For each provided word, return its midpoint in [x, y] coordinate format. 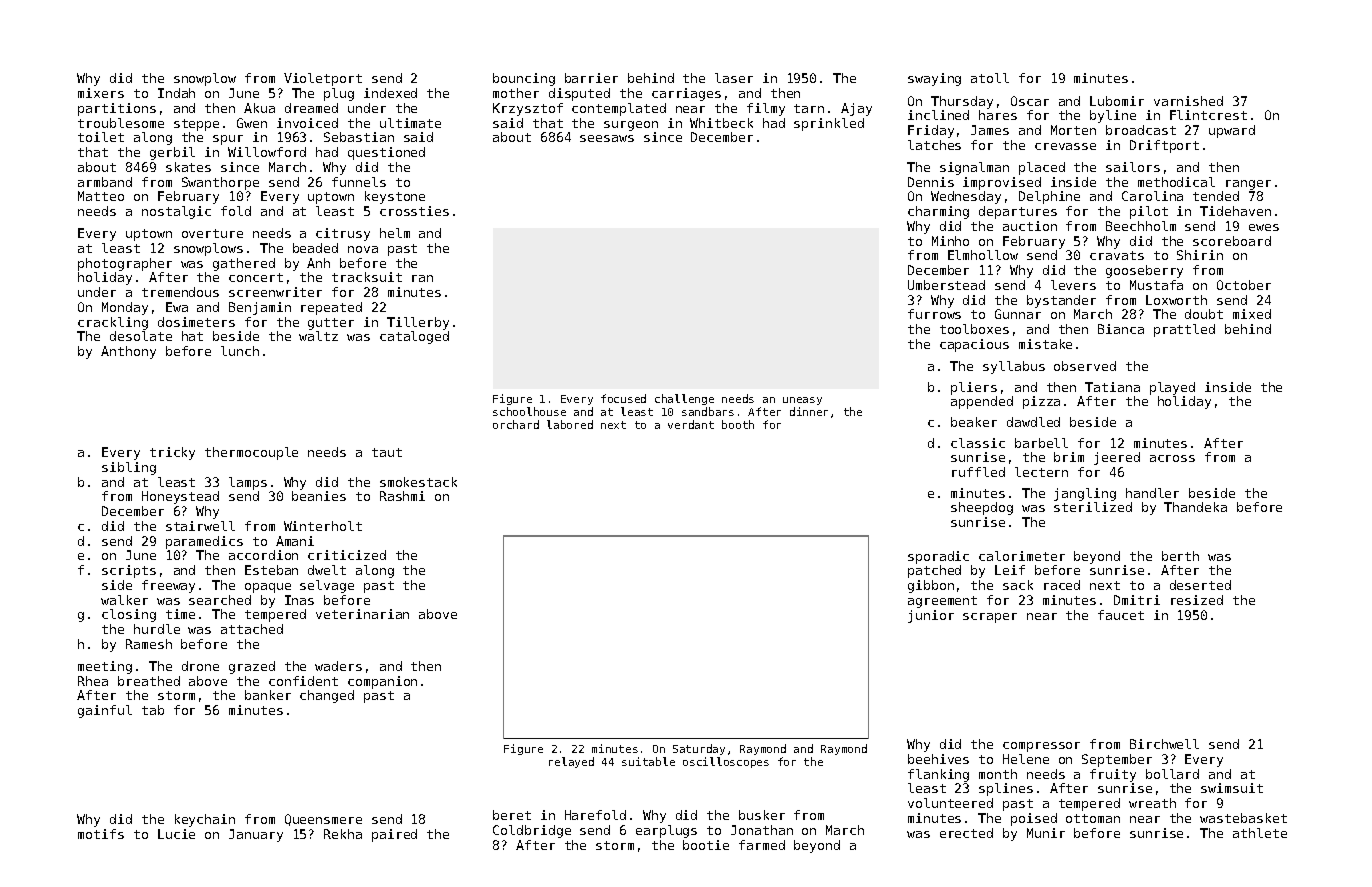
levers [1073, 285]
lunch [240, 351]
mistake [1045, 344]
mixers [101, 93]
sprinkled [829, 124]
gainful [105, 711]
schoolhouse [529, 411]
